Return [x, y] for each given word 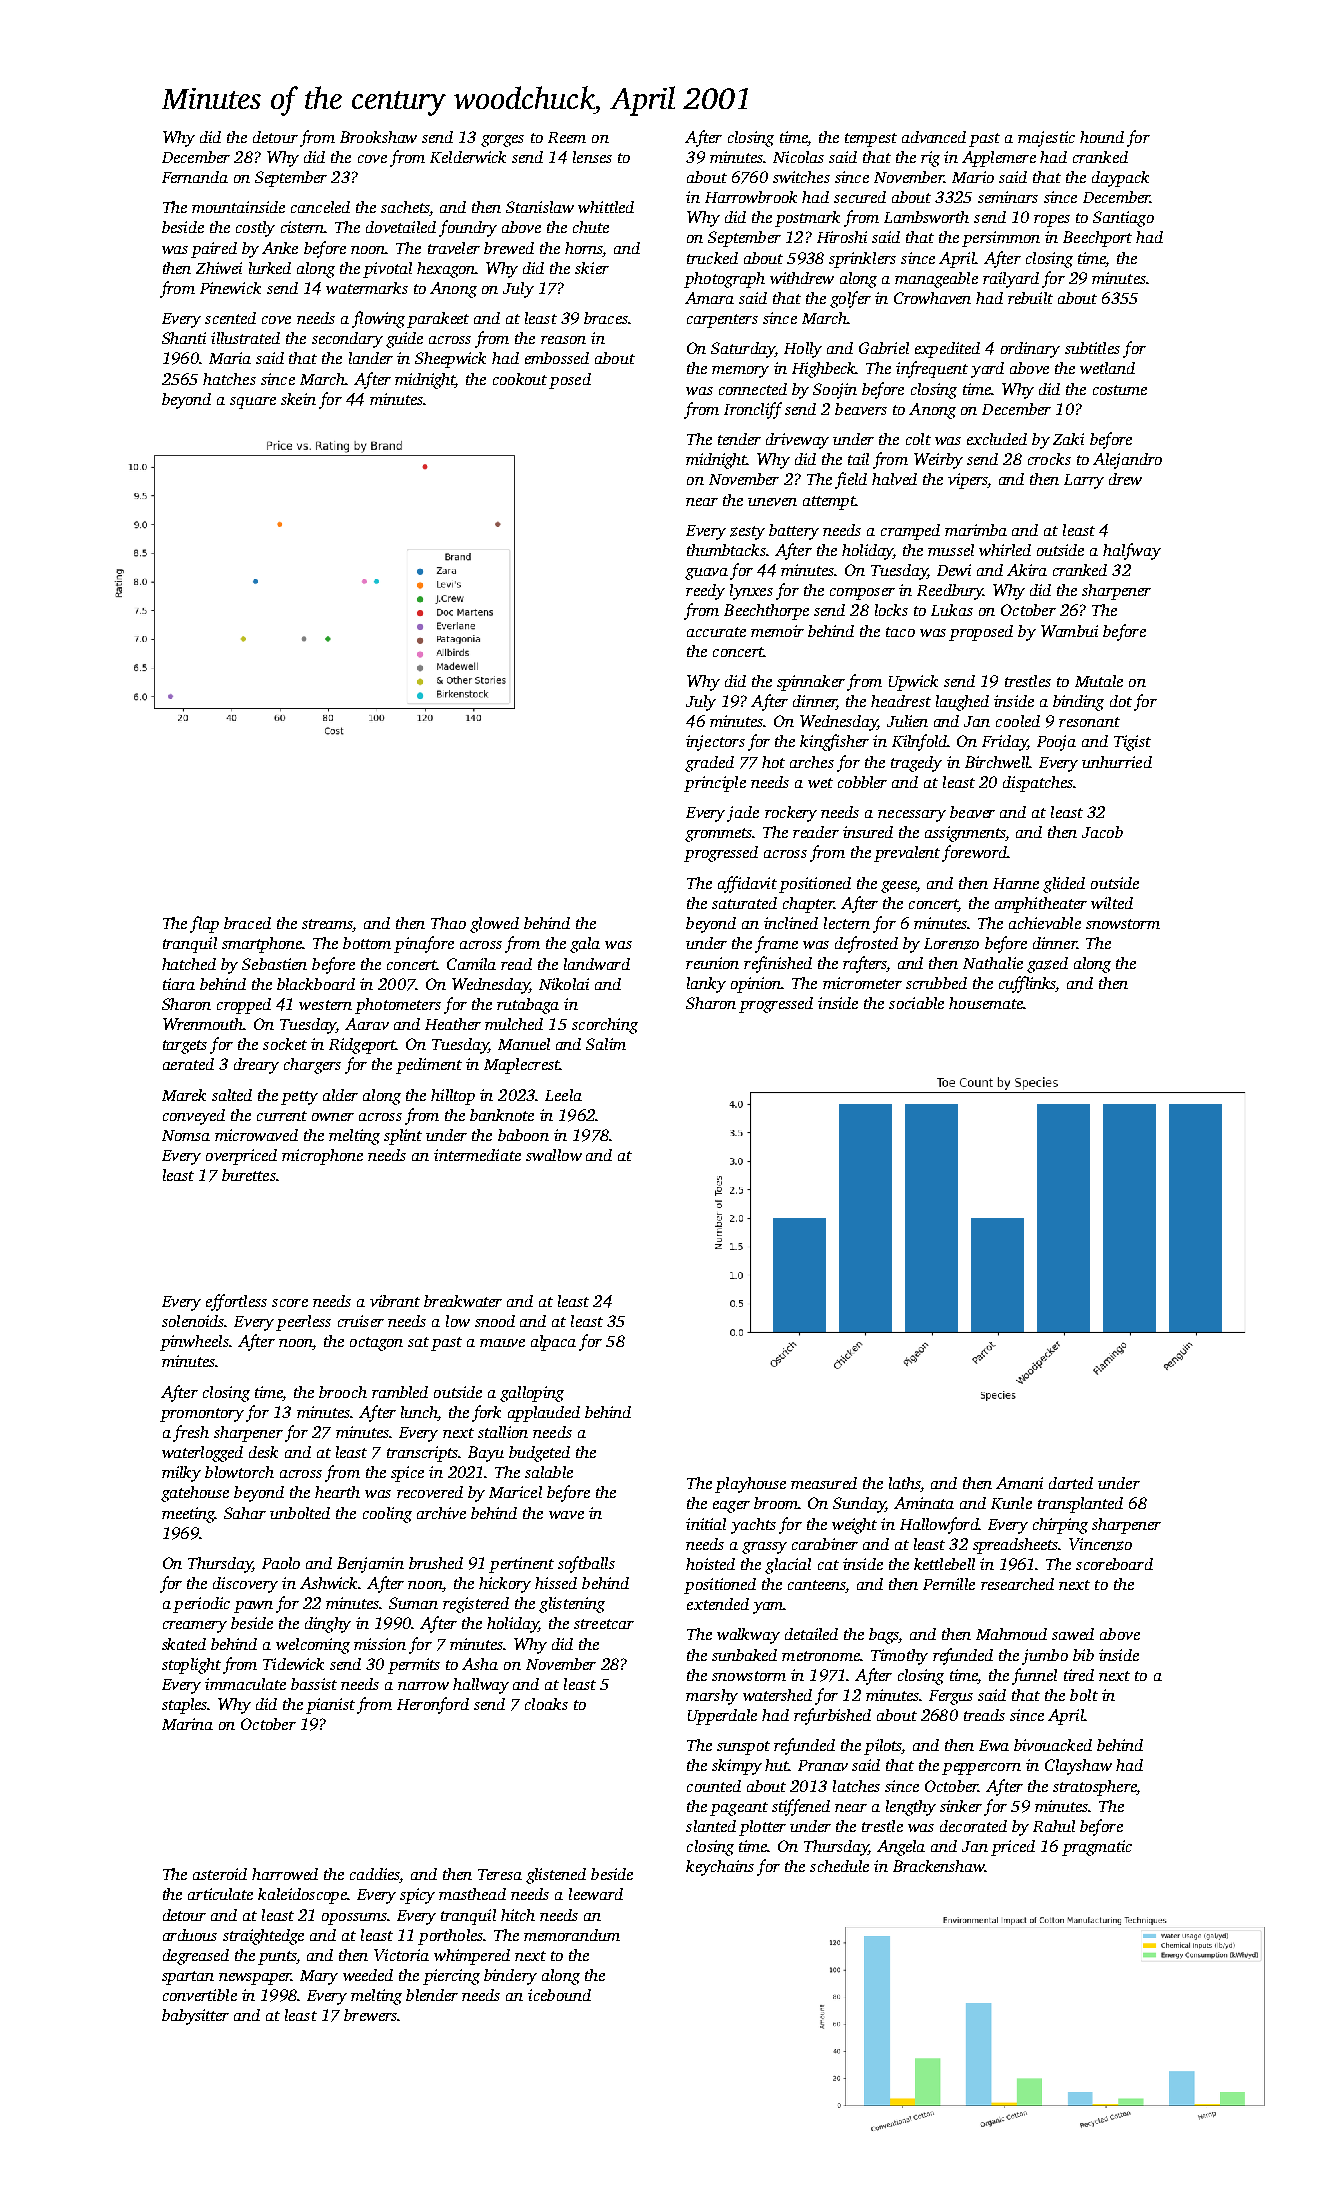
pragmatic [1097, 1848]
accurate [716, 632]
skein [298, 399]
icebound [559, 1995]
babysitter [195, 2017]
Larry [1084, 481]
